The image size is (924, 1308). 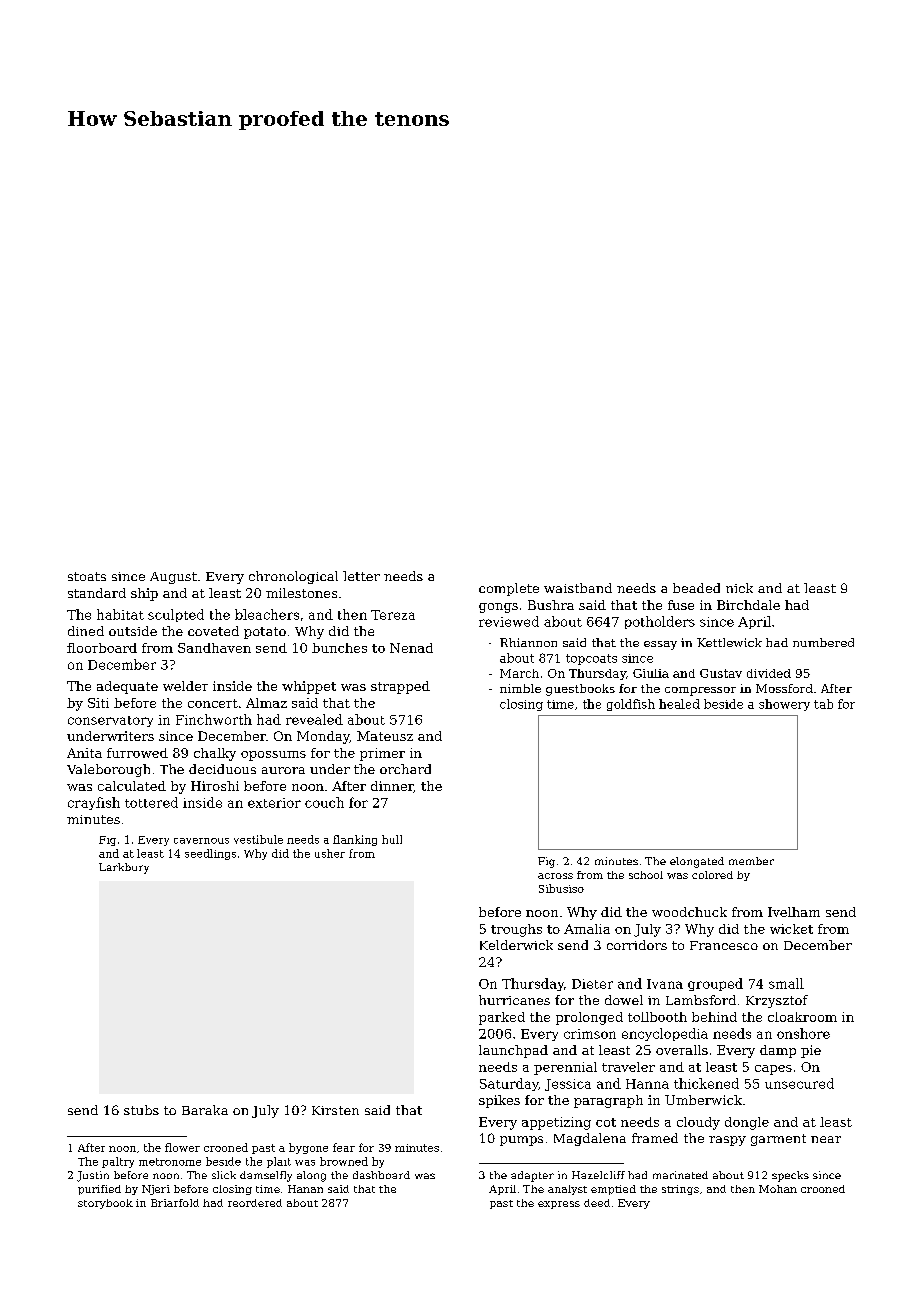 What do you see at coordinates (127, 687) in the page?
I see `adequate` at bounding box center [127, 687].
